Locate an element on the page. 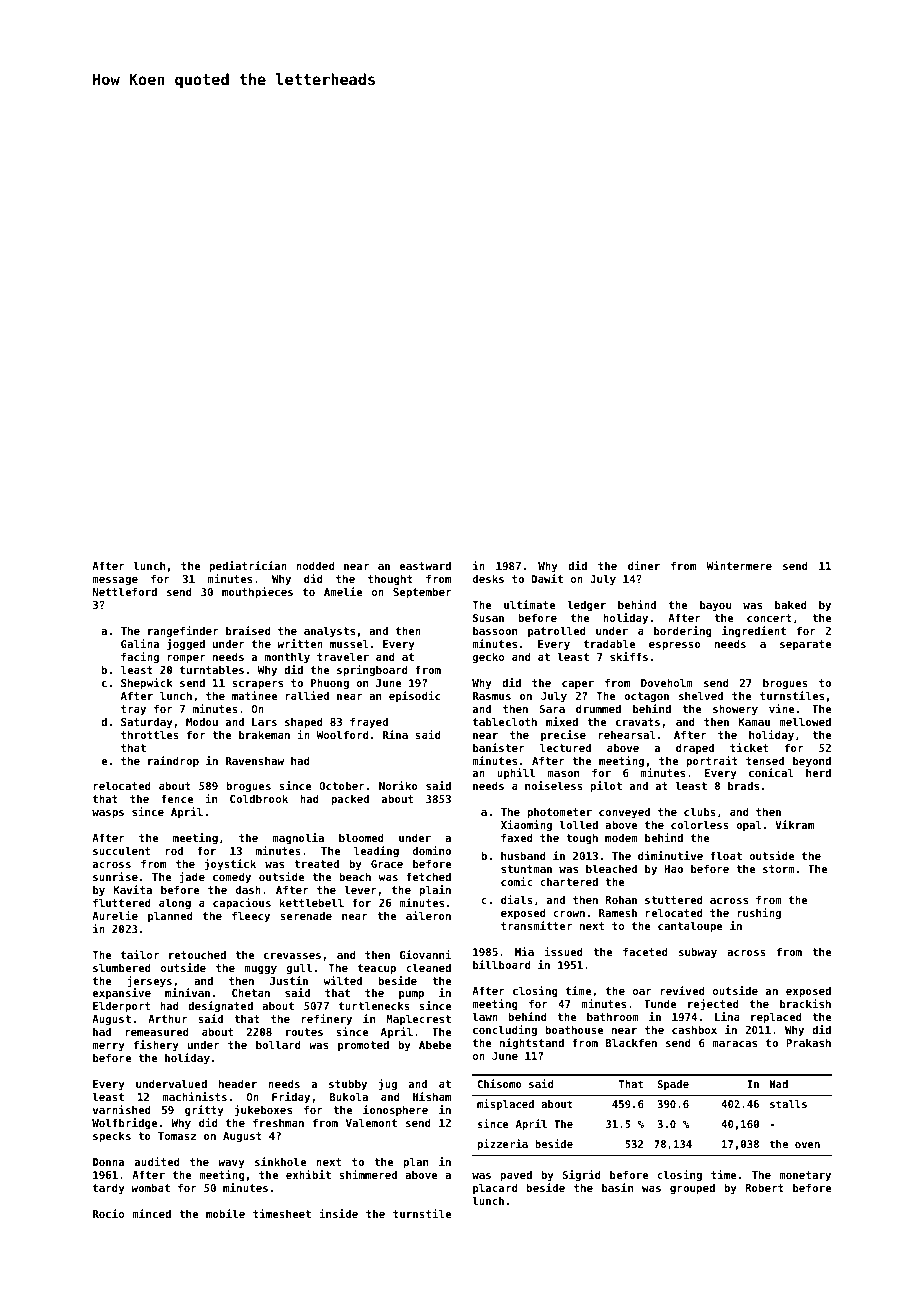 The width and height of the image is (924, 1308). inside is located at coordinates (338, 1213).
